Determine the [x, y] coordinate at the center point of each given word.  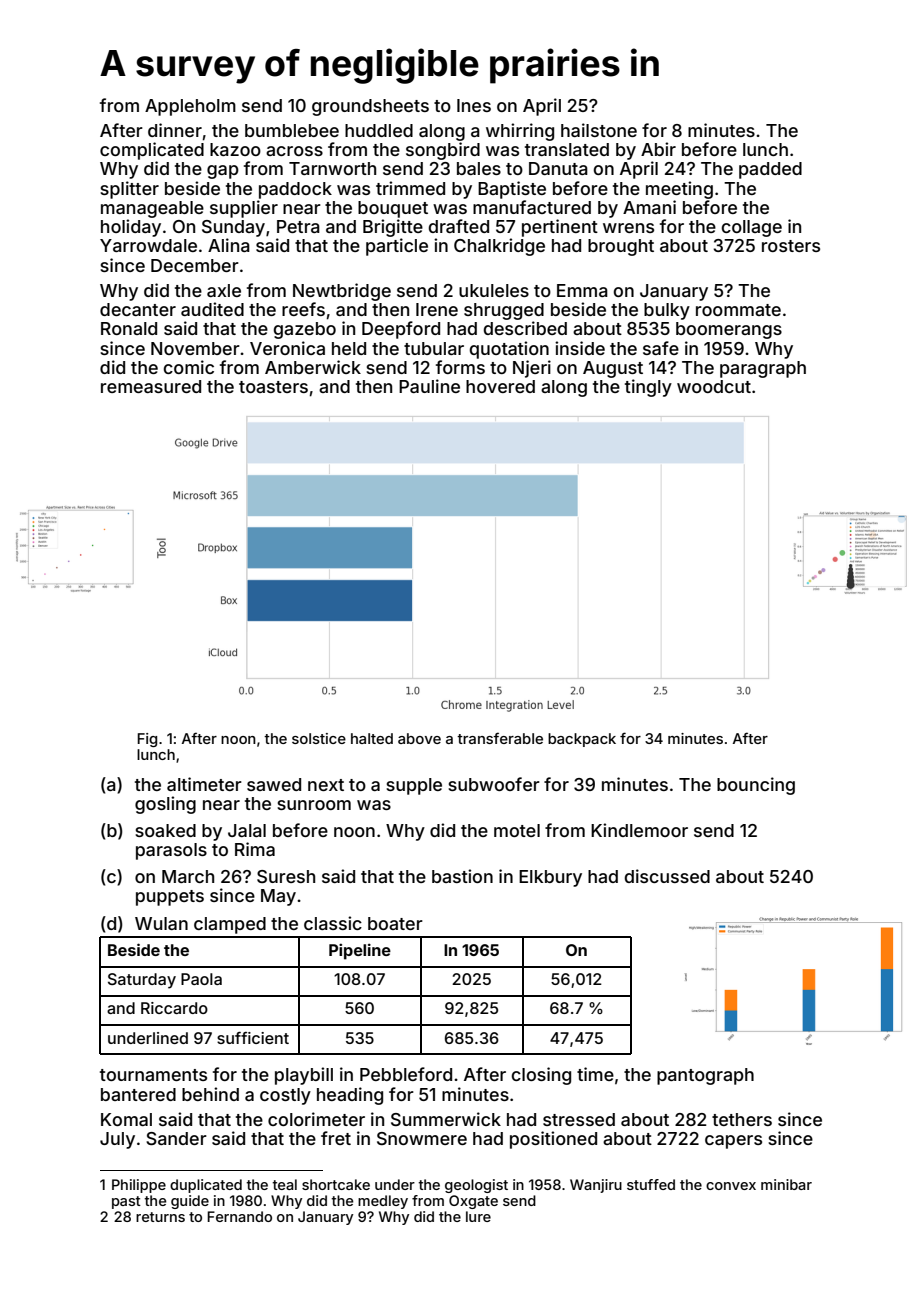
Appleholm [190, 107]
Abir [658, 149]
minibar [786, 1184]
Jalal [247, 830]
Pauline [429, 386]
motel [517, 830]
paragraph [763, 369]
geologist [476, 1186]
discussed [667, 876]
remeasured [151, 386]
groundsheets [370, 107]
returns [160, 1217]
